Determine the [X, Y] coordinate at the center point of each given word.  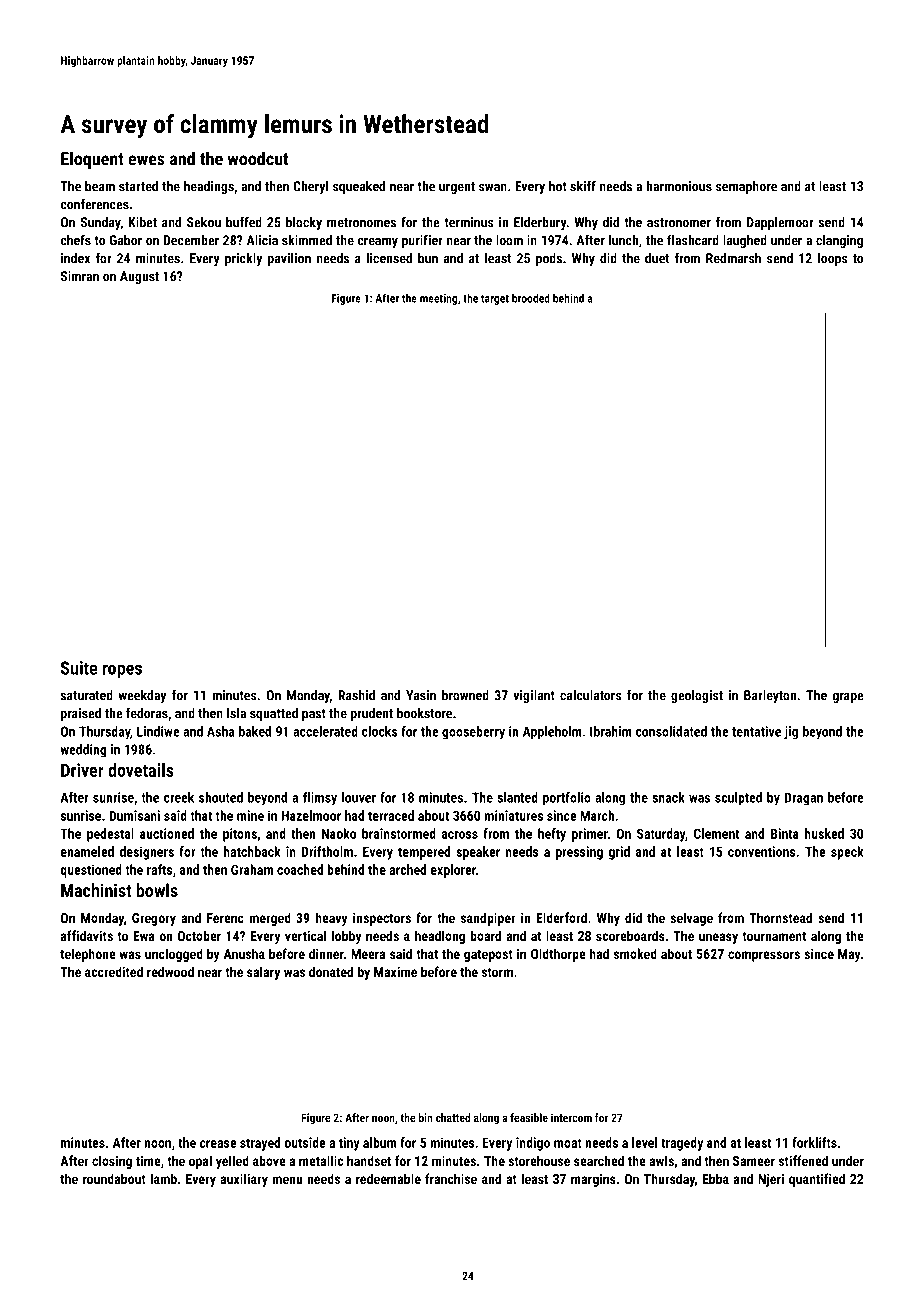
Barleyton [770, 696]
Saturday [661, 835]
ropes [122, 671]
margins [593, 1180]
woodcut [257, 158]
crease [218, 1144]
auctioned [167, 833]
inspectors [382, 919]
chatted [453, 1117]
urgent [457, 188]
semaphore [746, 187]
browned [465, 695]
